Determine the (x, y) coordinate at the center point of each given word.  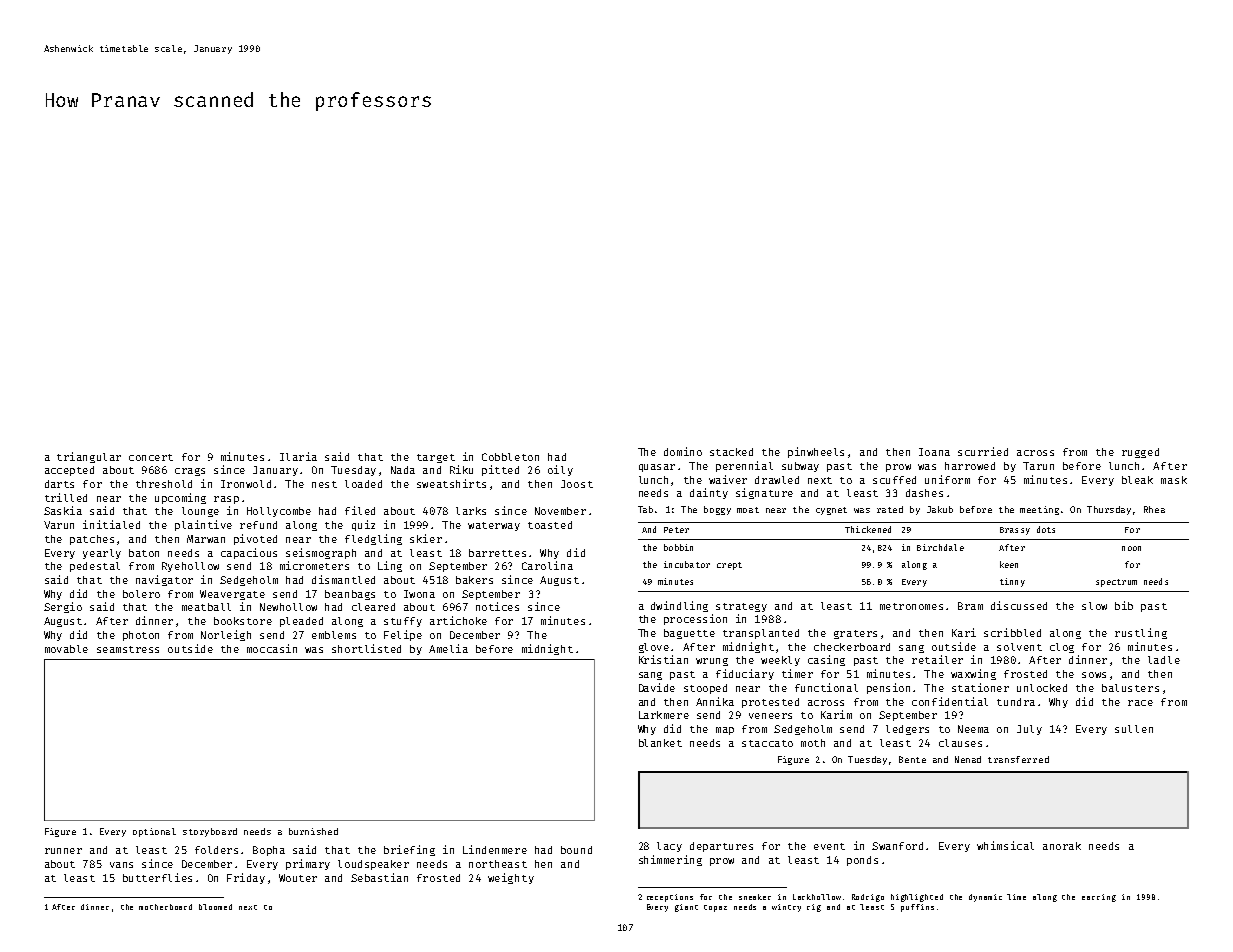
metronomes (911, 606)
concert (151, 457)
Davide (657, 687)
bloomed (215, 907)
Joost (577, 484)
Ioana (934, 452)
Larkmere (664, 715)
